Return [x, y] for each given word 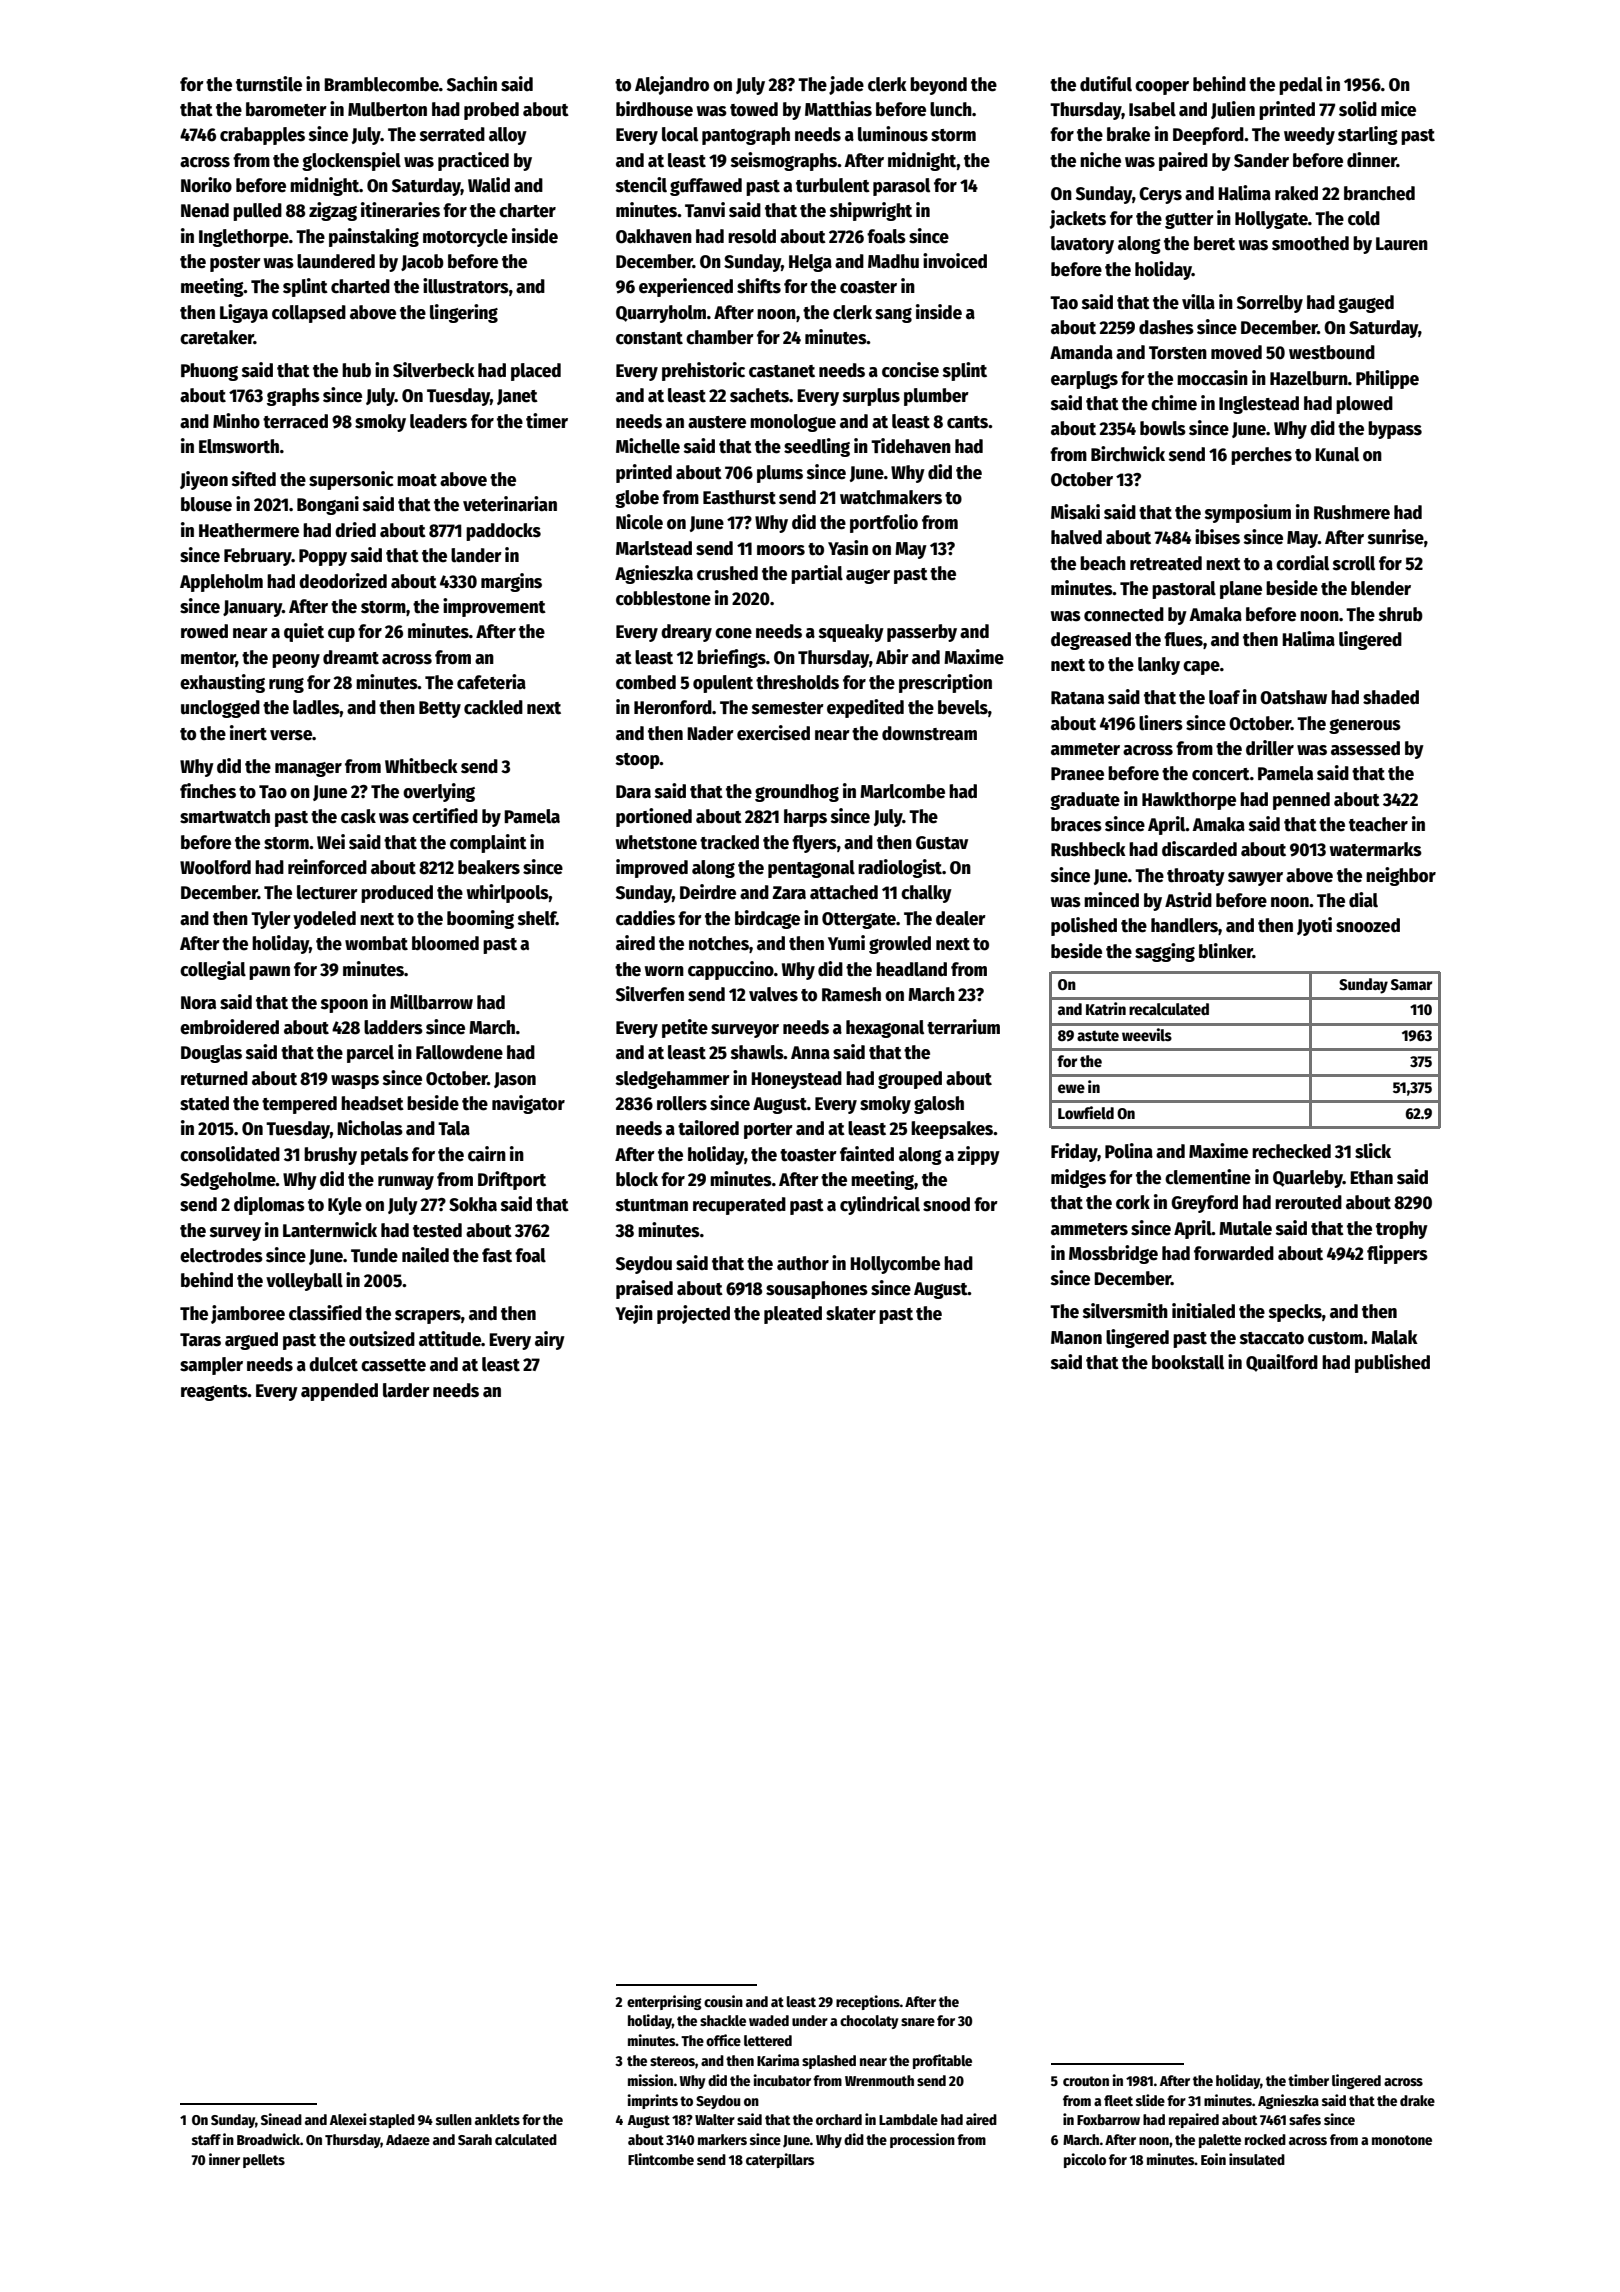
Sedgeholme [228, 1181]
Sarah [475, 2139]
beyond [938, 86]
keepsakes [952, 1130]
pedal [1301, 86]
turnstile [269, 84]
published [1392, 1363]
